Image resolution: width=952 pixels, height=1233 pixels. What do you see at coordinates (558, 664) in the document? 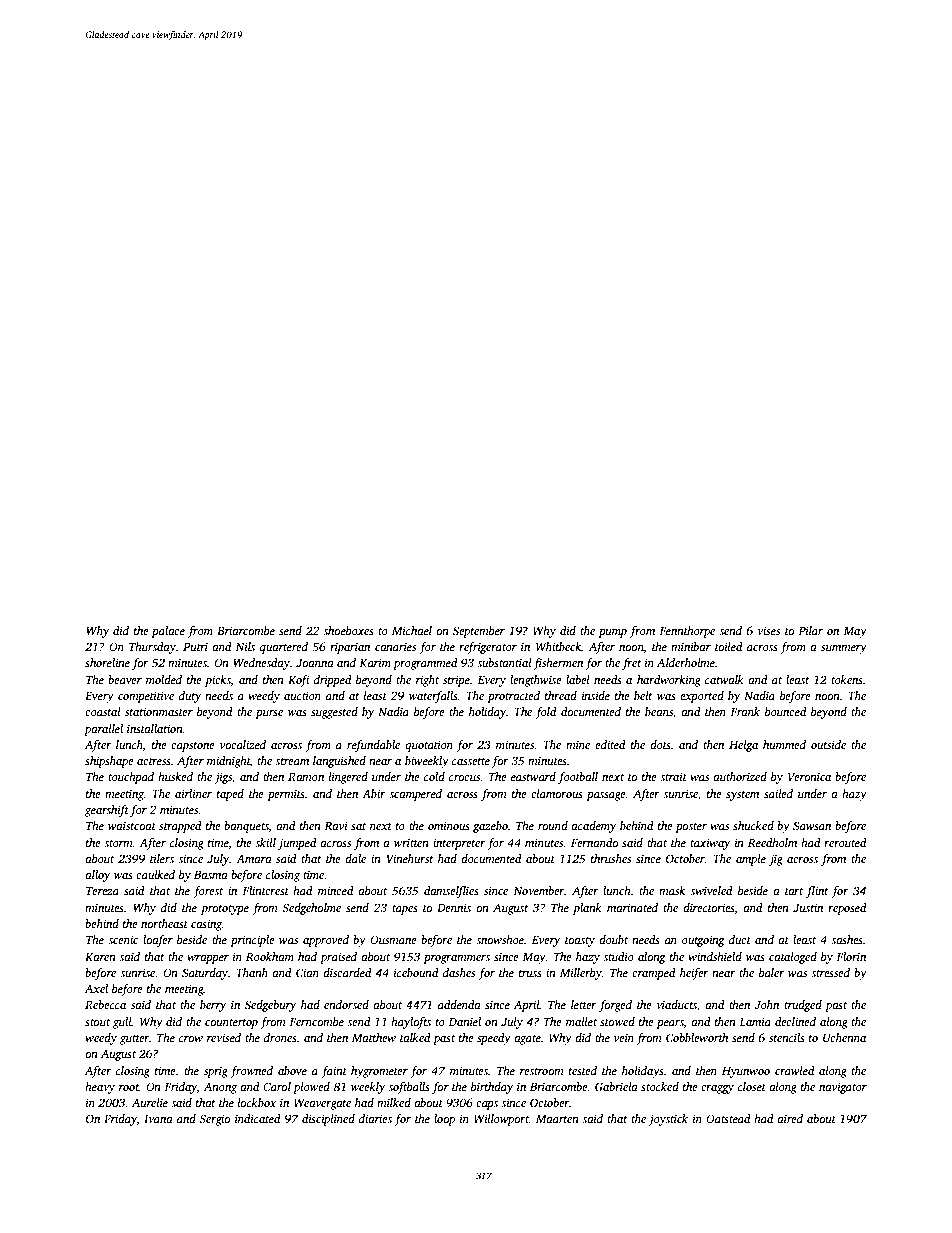
I see `fishermen` at bounding box center [558, 664].
